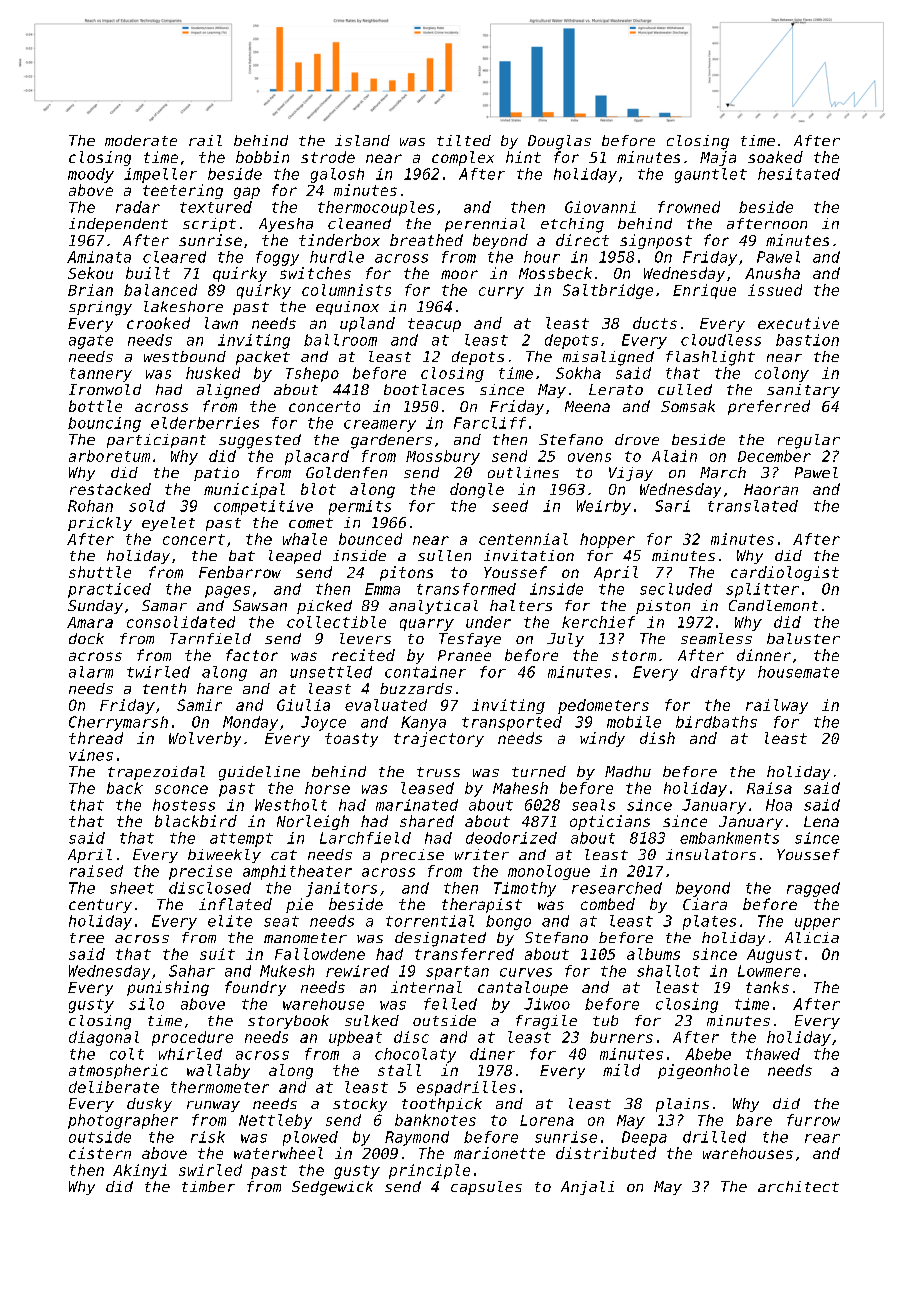 Image resolution: width=908 pixels, height=1316 pixels. Describe the element at coordinates (184, 805) in the image. I see `hostess` at that location.
